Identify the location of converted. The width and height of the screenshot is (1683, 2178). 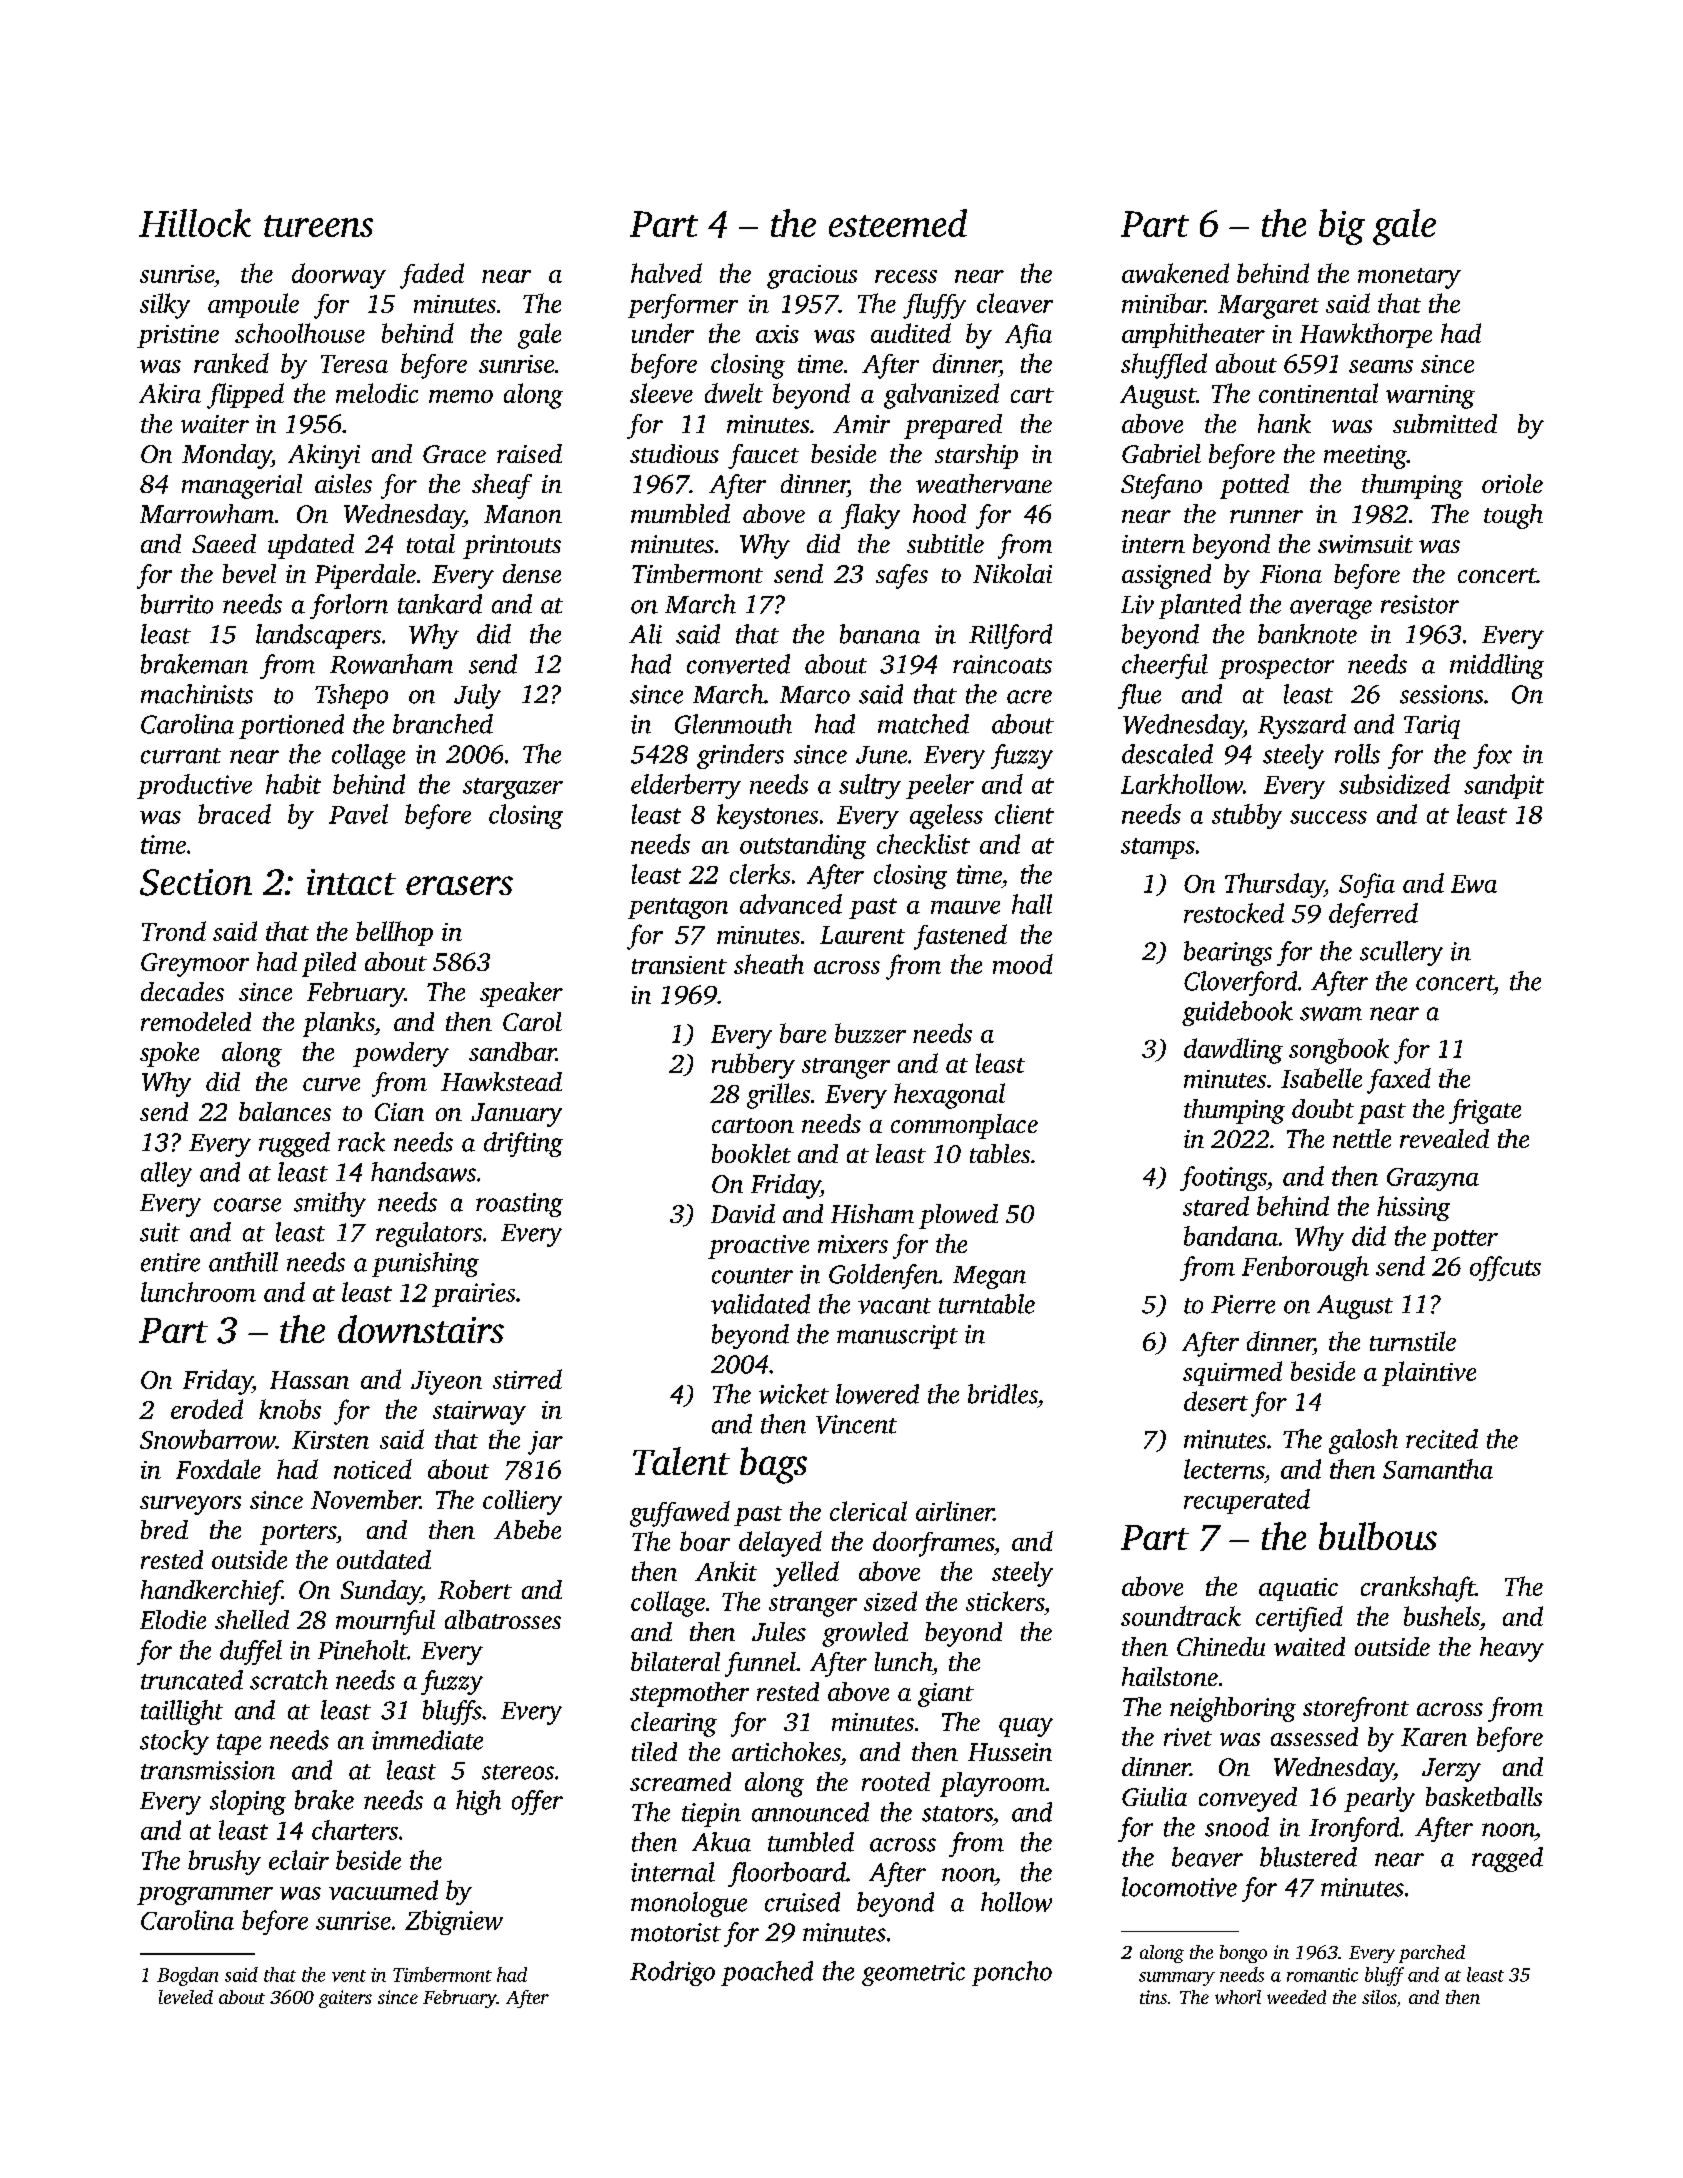
(738, 664).
